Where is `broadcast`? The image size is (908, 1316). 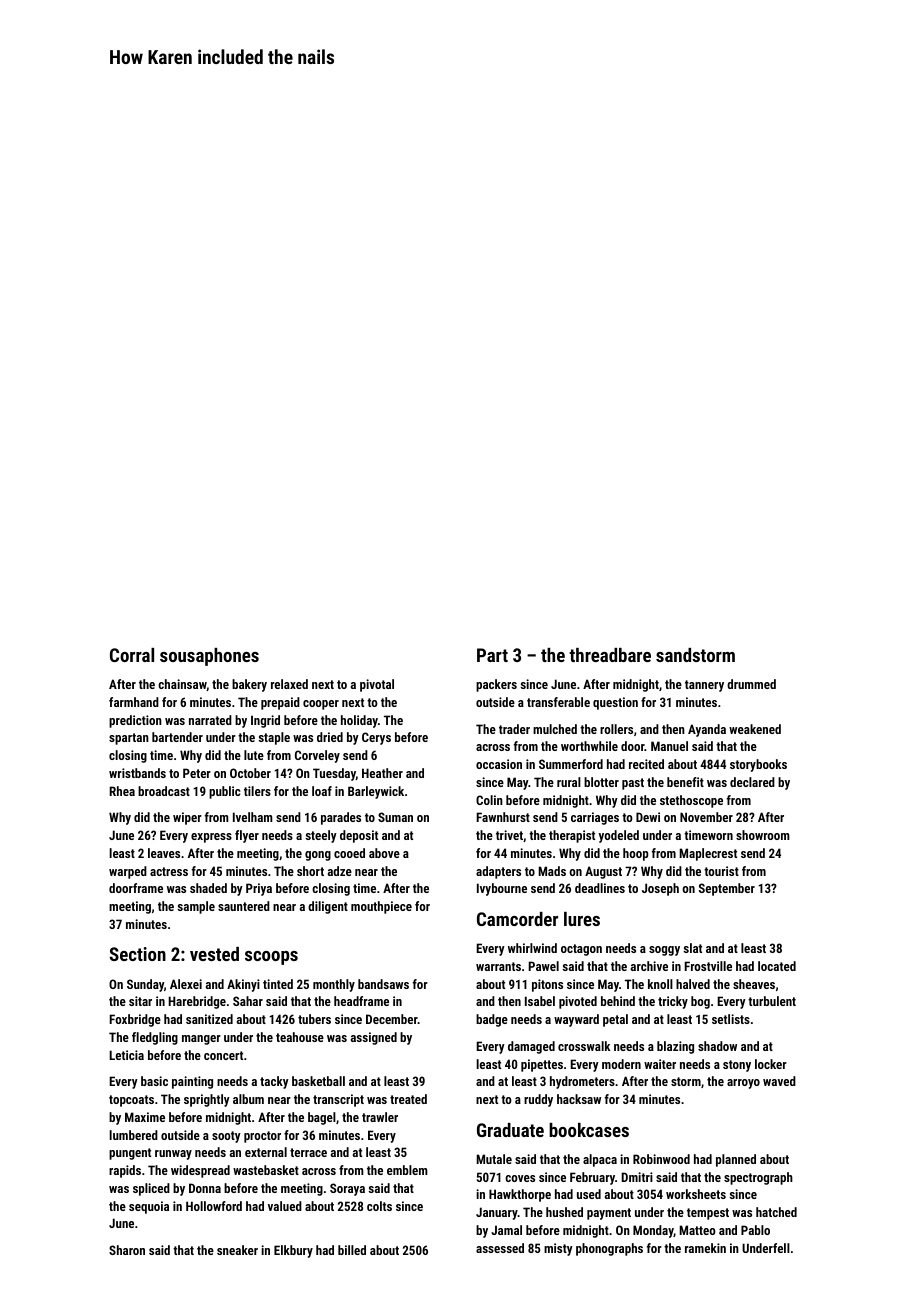
broadcast is located at coordinates (164, 791).
